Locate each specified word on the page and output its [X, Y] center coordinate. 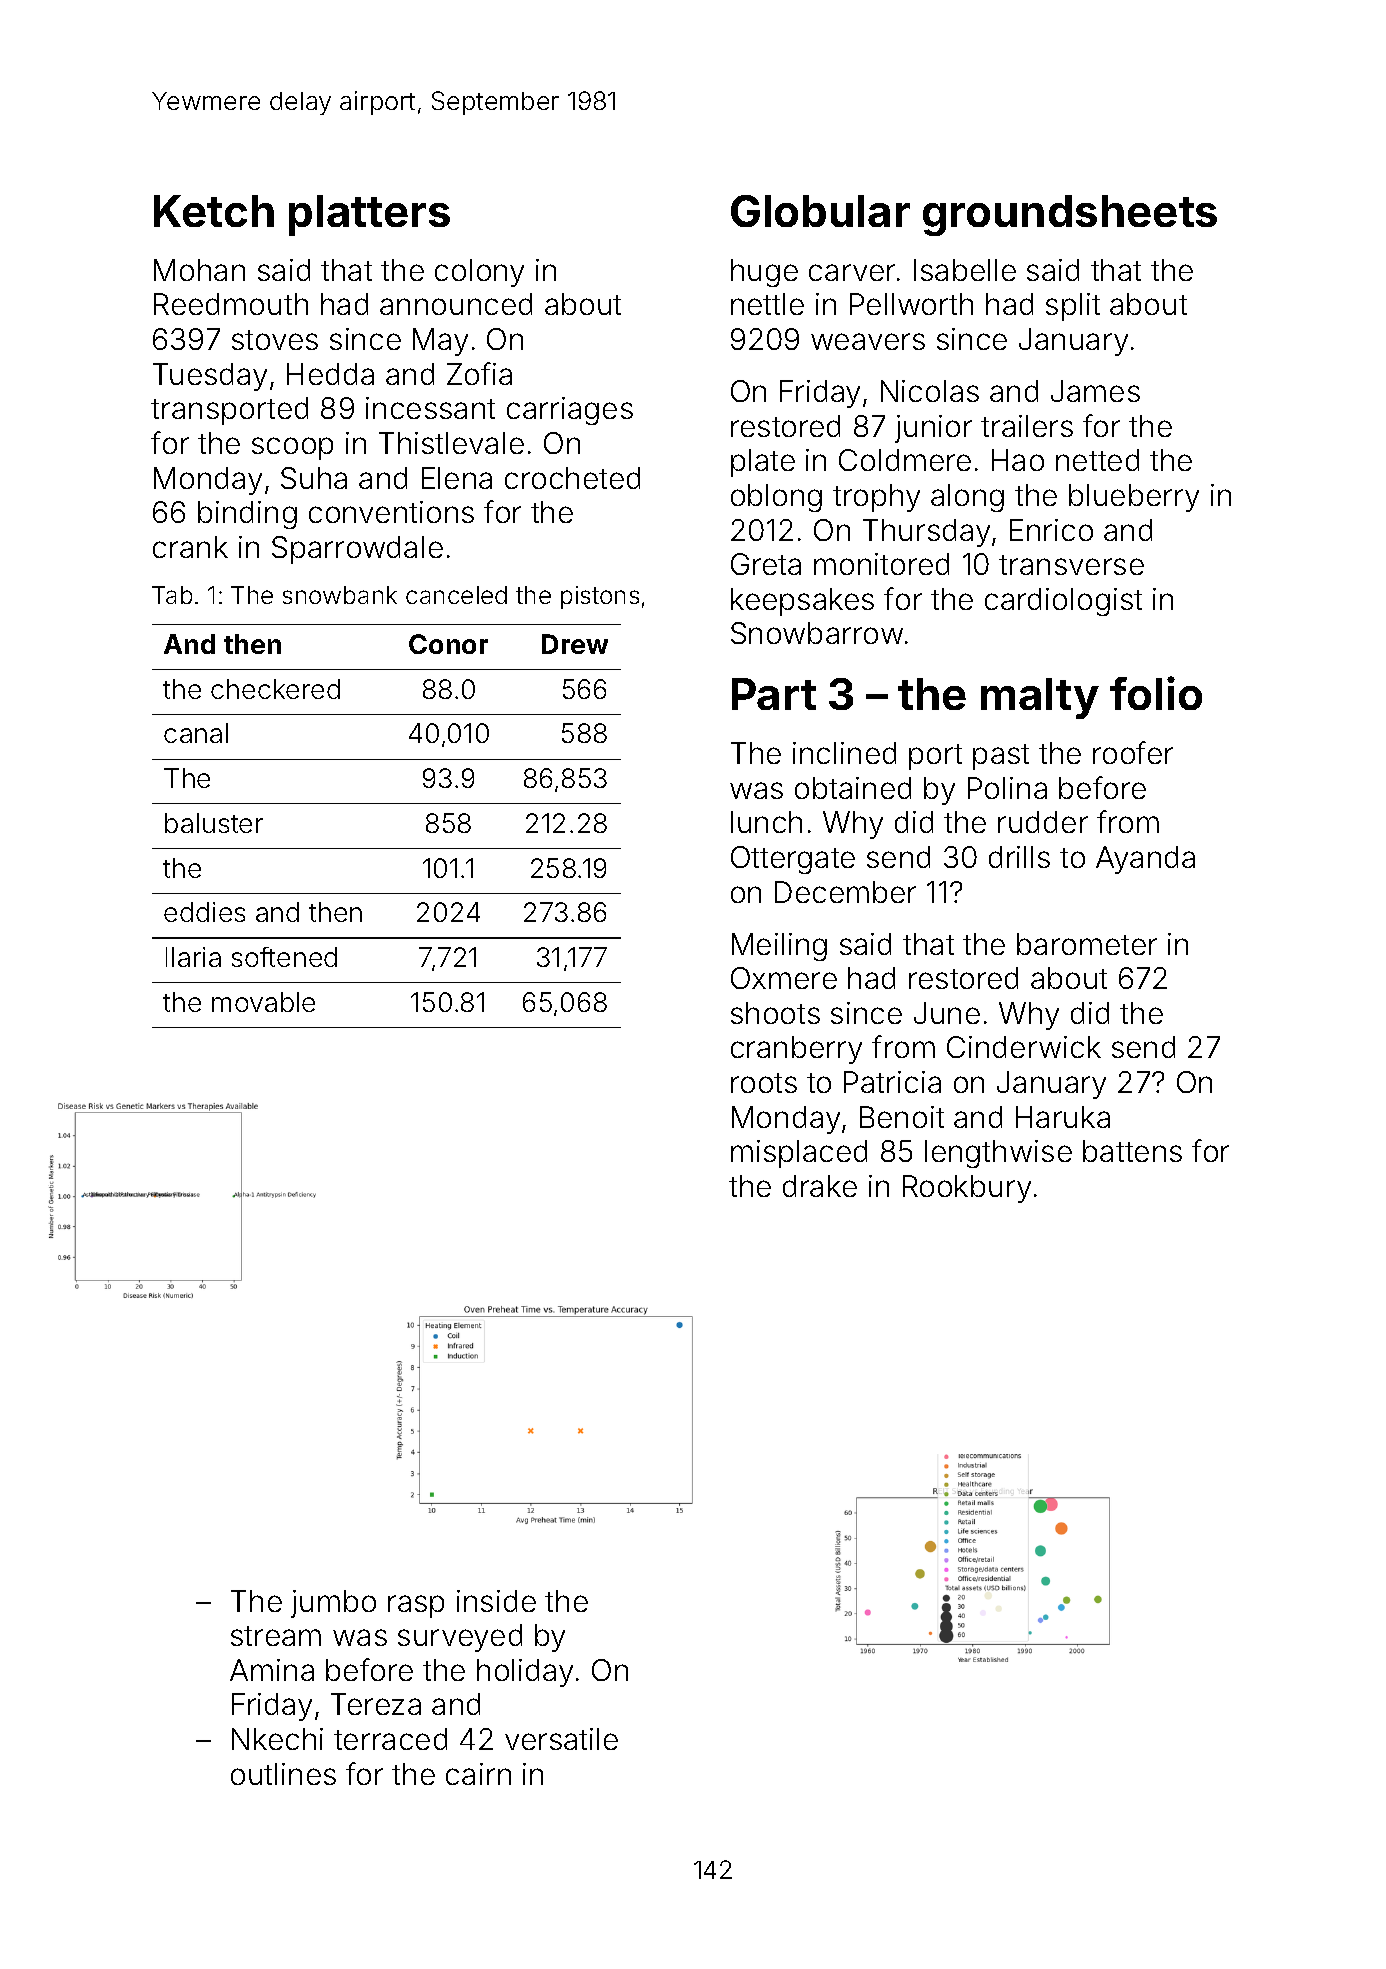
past [1001, 757]
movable [263, 1002]
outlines [283, 1774]
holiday [525, 1673]
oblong [776, 498]
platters [369, 215]
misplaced [799, 1154]
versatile [561, 1739]
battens [1132, 1151]
